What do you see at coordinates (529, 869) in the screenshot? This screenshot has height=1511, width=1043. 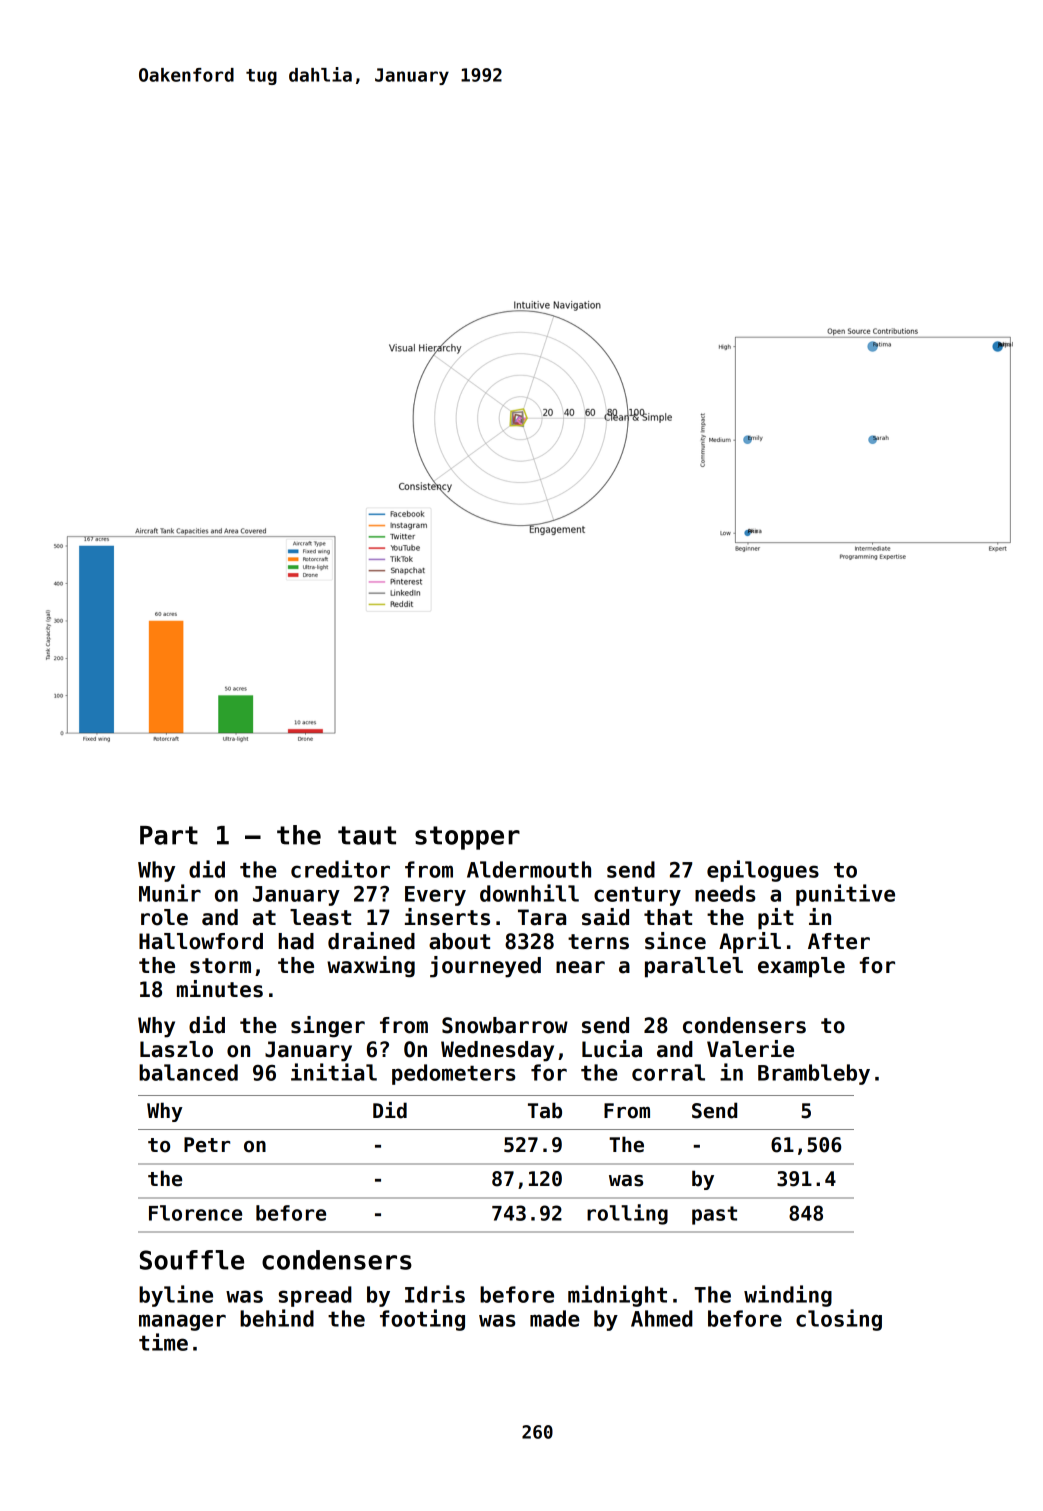 I see `Aldermouth` at bounding box center [529, 869].
